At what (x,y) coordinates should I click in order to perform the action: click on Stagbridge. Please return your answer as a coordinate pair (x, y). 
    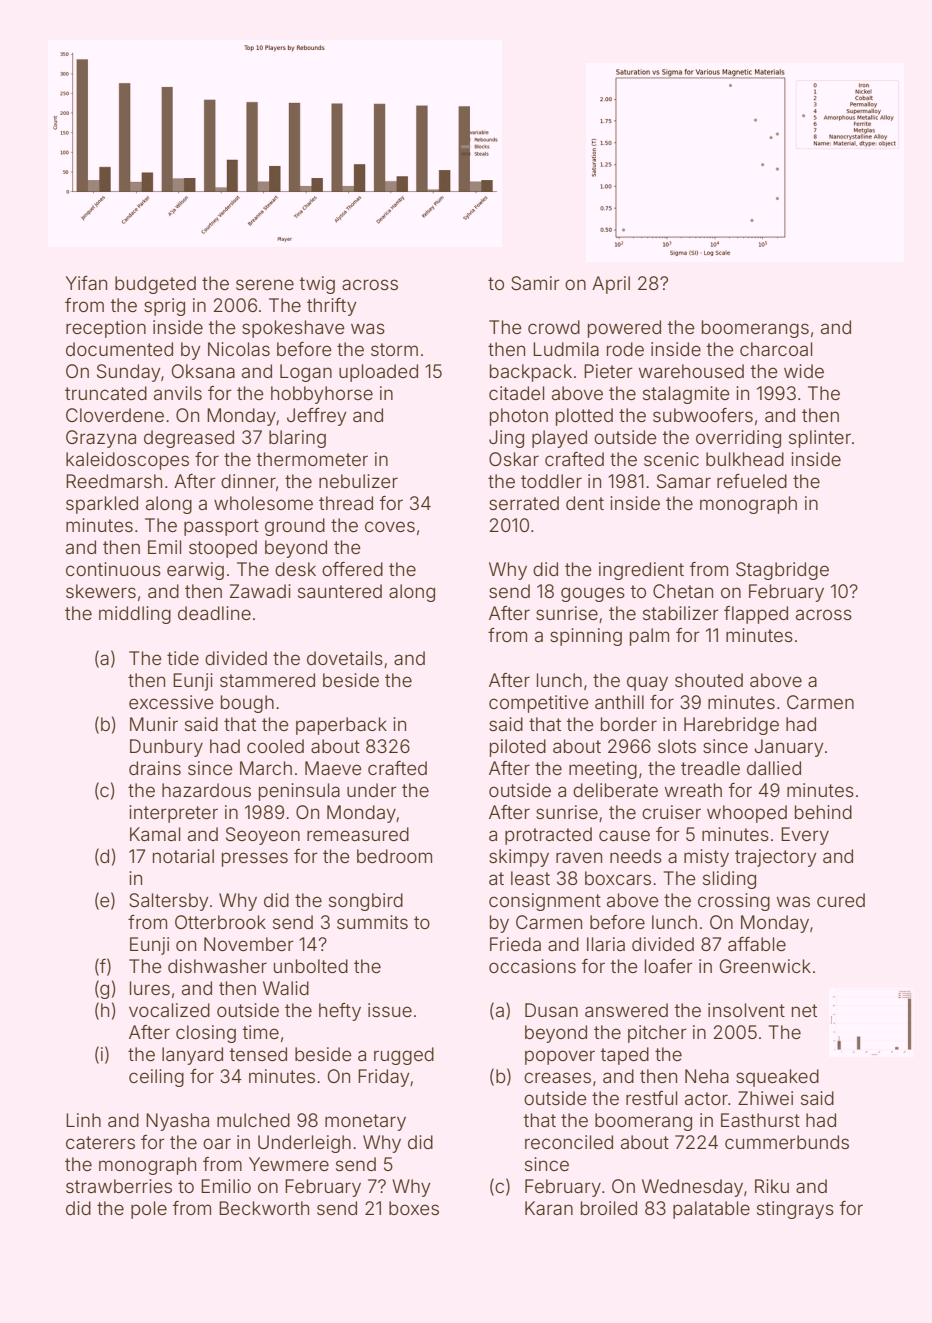
    Looking at the image, I should click on (782, 571).
